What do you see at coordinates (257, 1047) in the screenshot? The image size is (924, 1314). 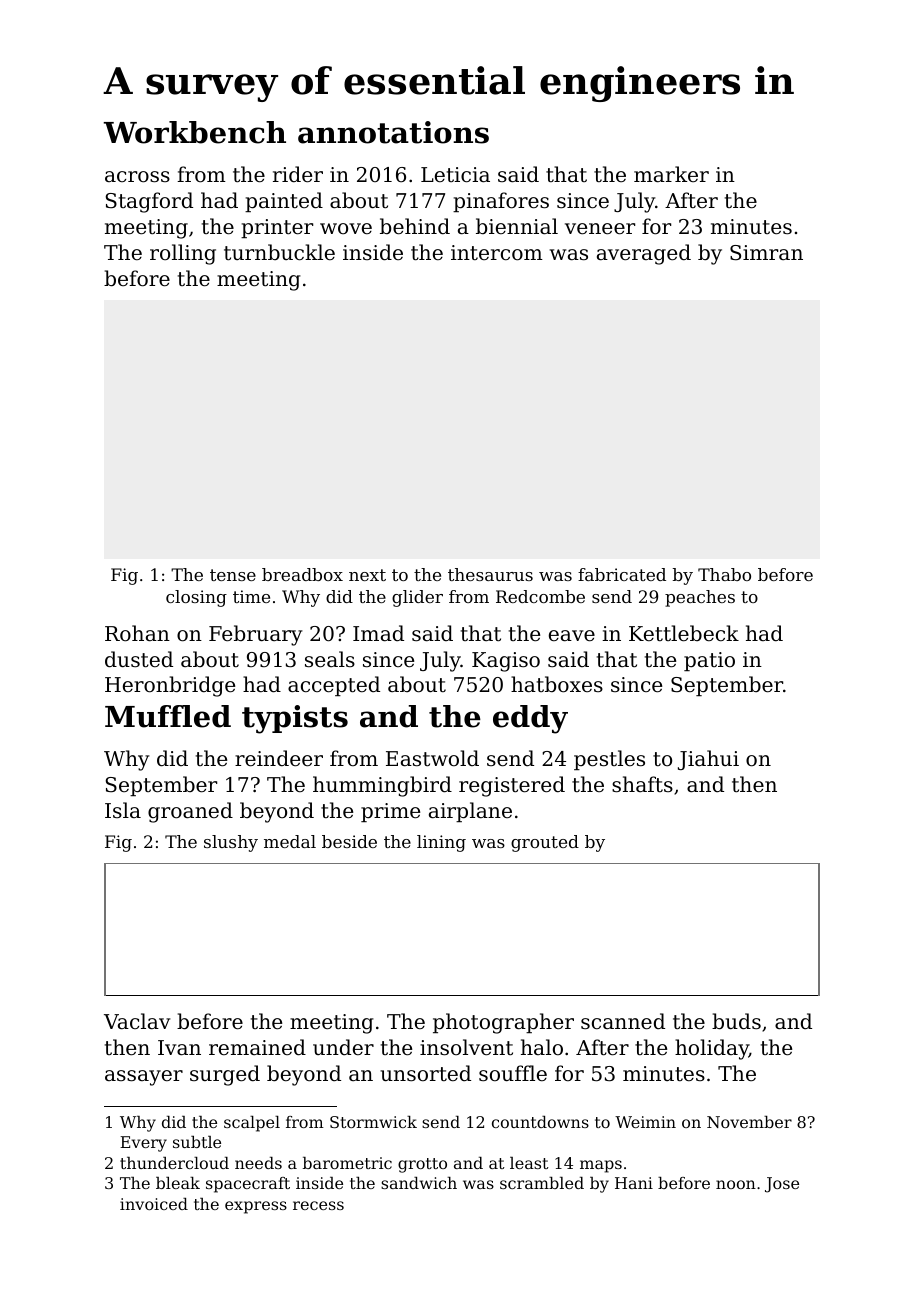 I see `remained` at bounding box center [257, 1047].
